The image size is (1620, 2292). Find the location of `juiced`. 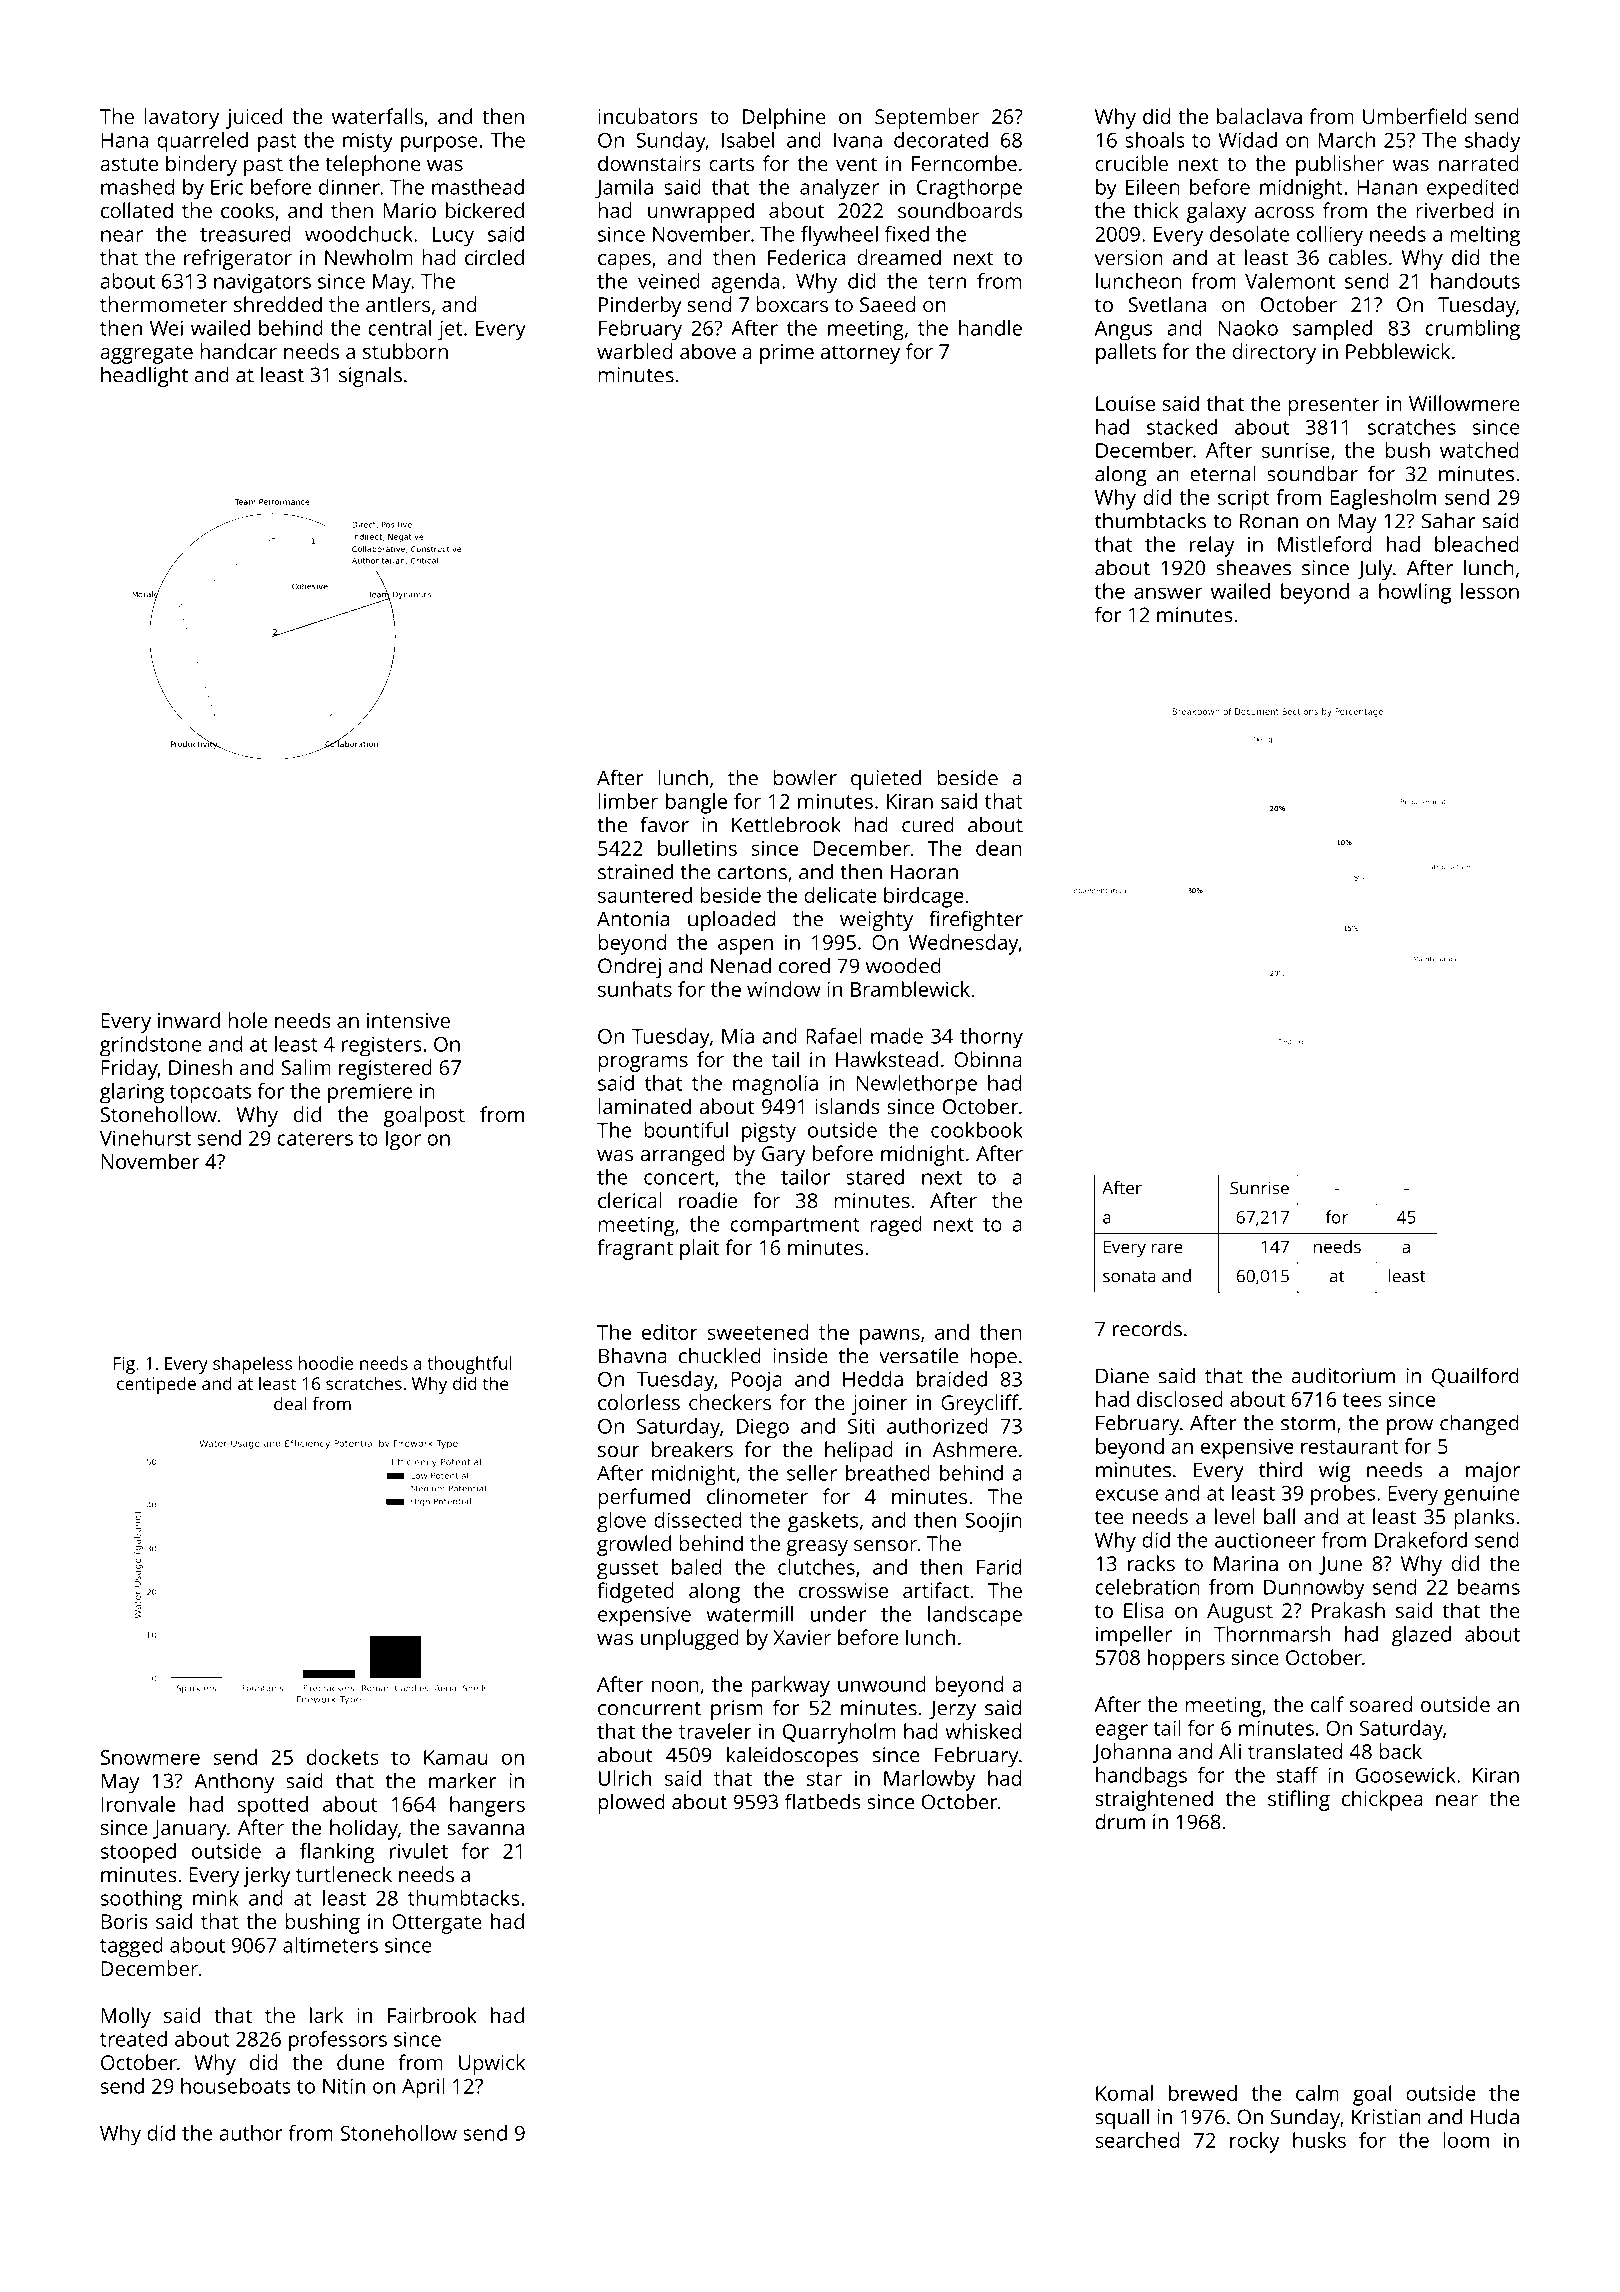

juiced is located at coordinates (254, 118).
